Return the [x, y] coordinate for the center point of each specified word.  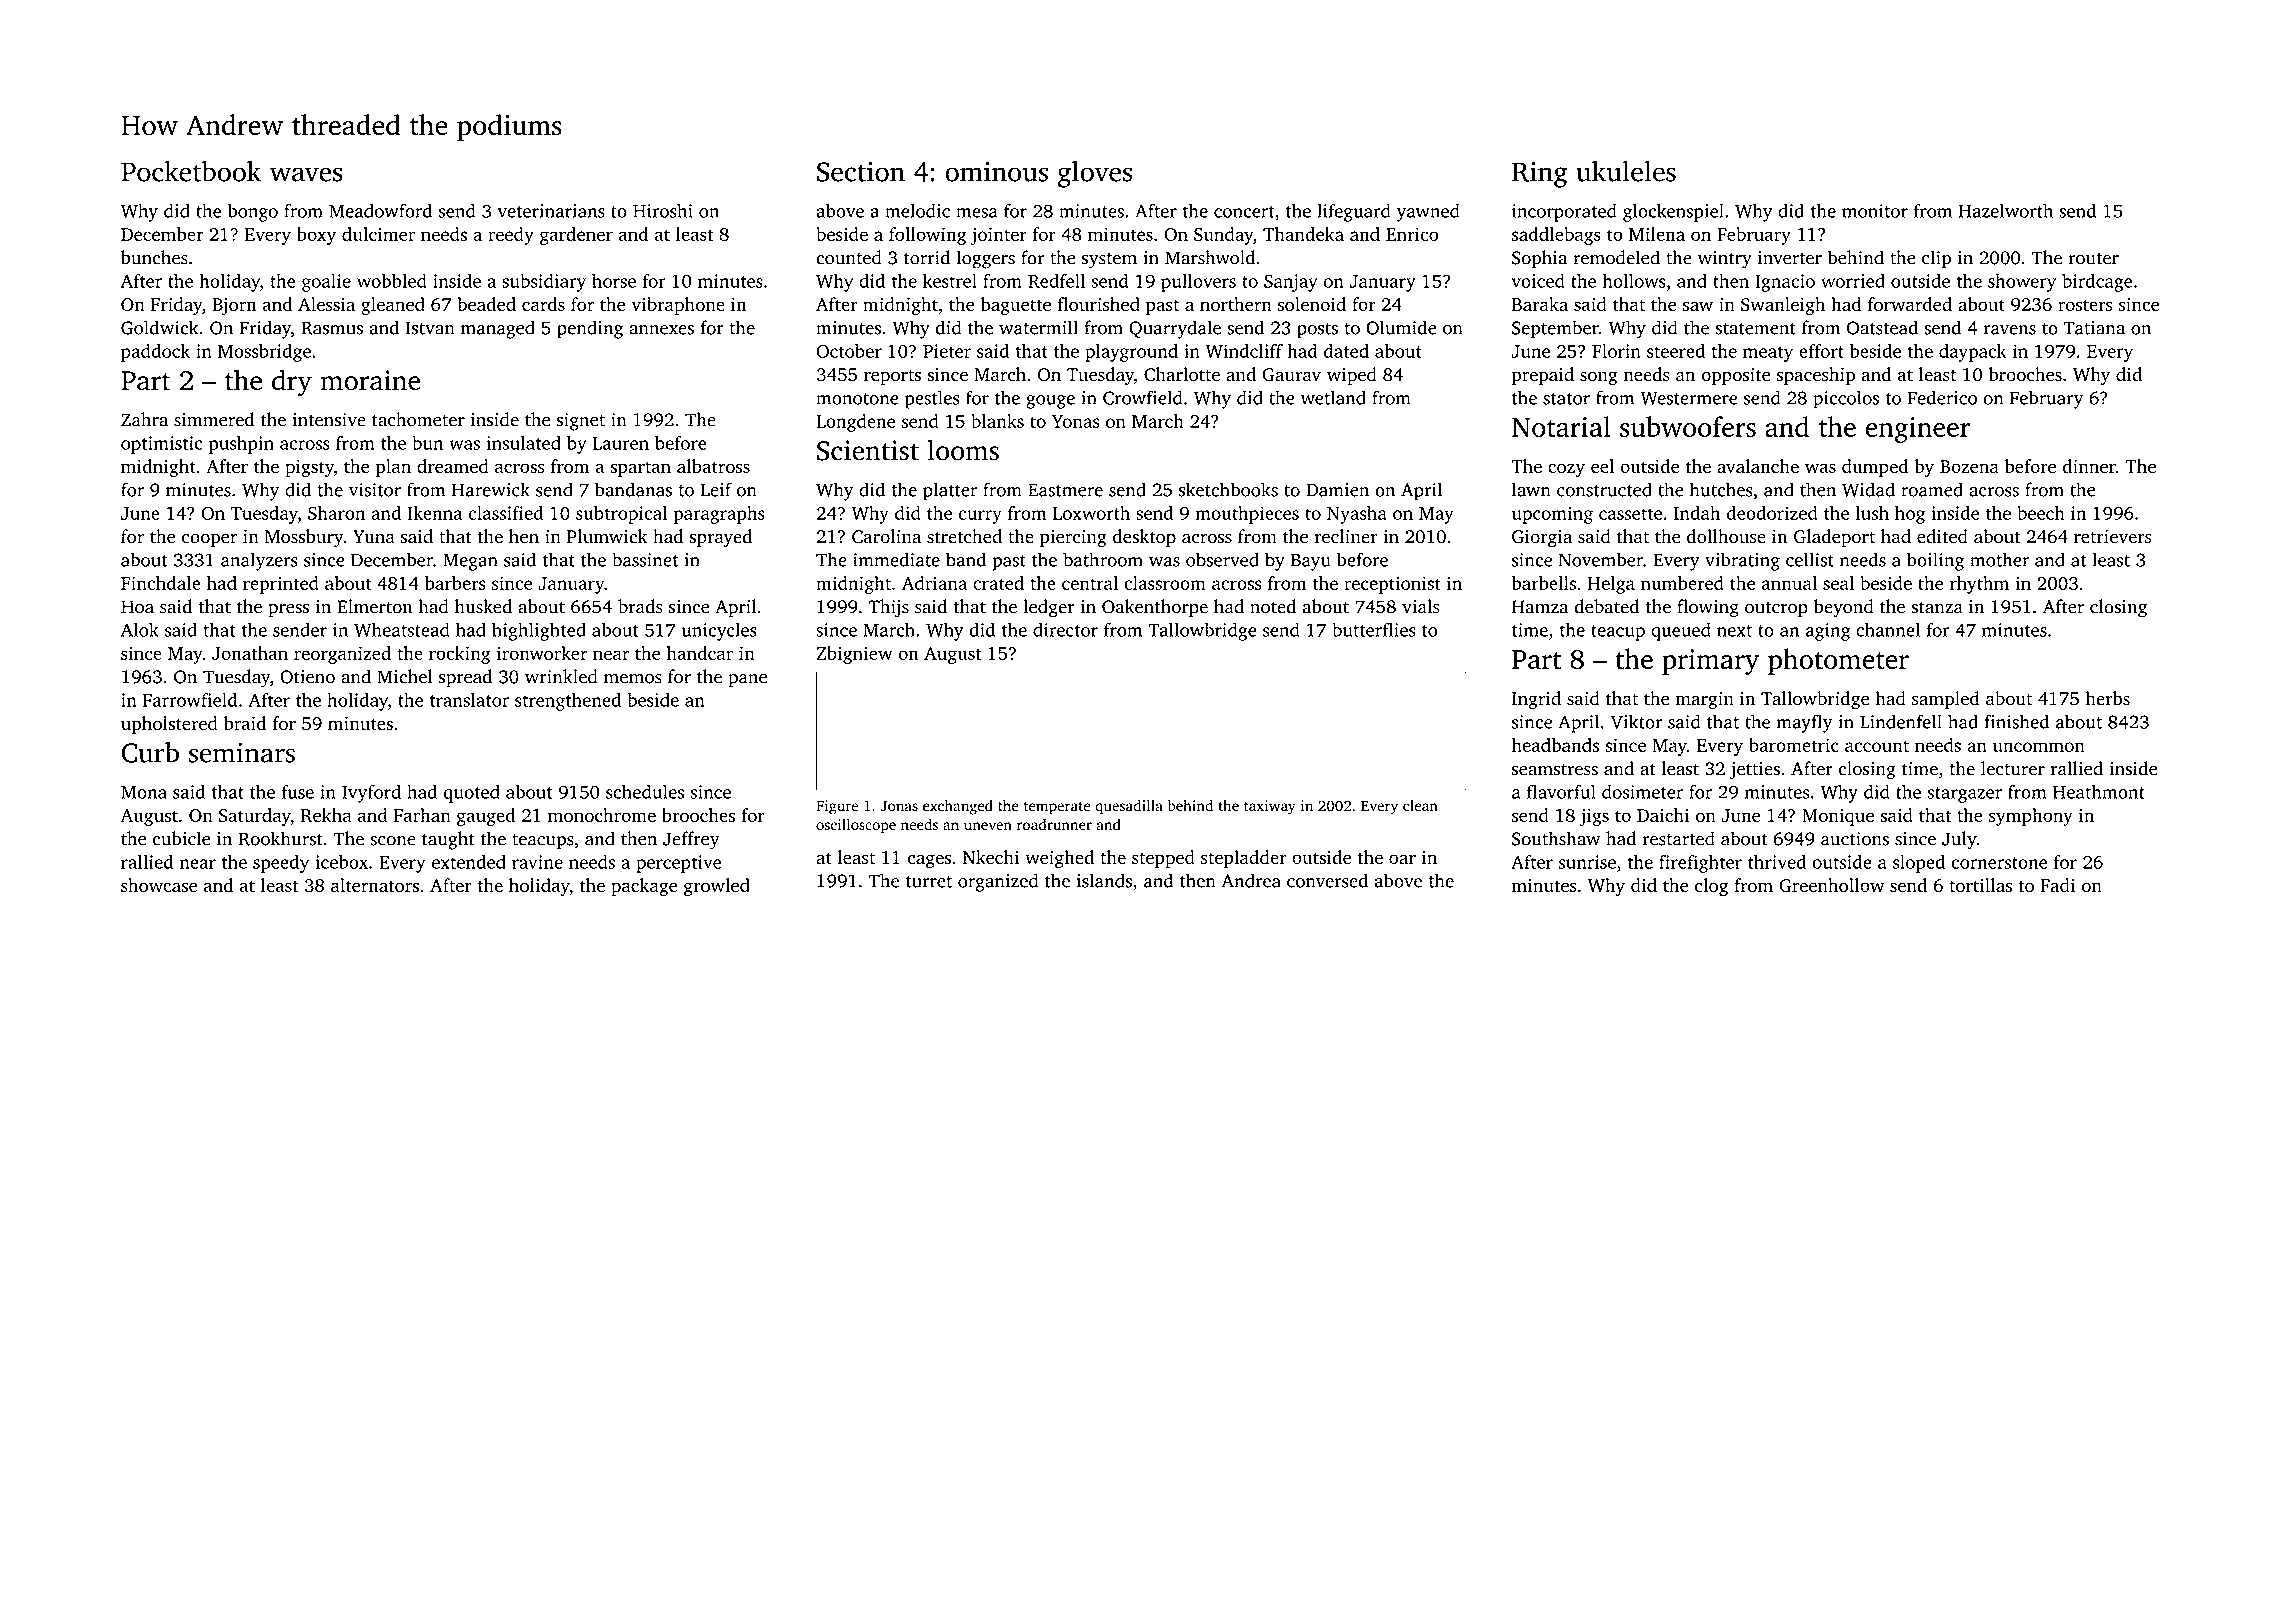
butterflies [1374, 629]
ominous [996, 171]
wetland [1333, 397]
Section [861, 171]
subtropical [621, 515]
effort [1821, 351]
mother [1999, 559]
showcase [159, 885]
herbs [2107, 698]
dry [292, 383]
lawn [1531, 489]
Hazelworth [2006, 210]
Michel [405, 676]
